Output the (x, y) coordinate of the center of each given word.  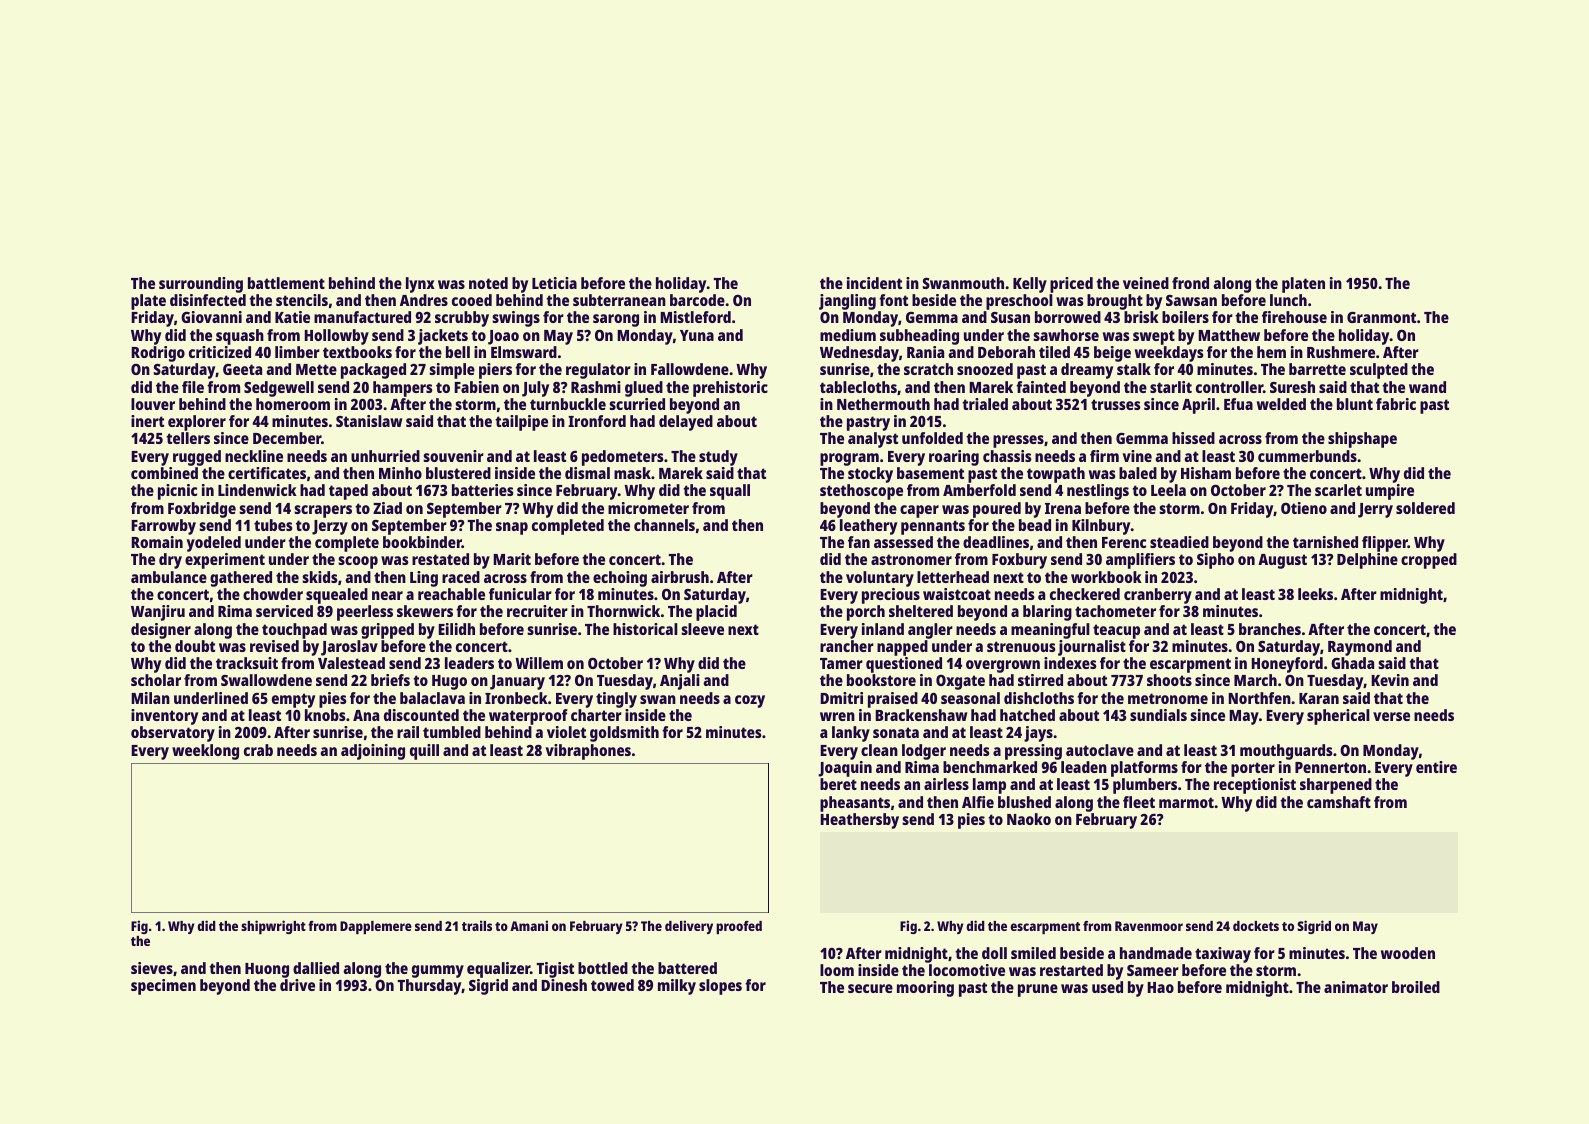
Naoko (1029, 819)
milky (677, 987)
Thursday (429, 987)
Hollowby (336, 337)
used (1107, 987)
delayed (686, 423)
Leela (1168, 490)
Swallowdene (266, 680)
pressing (1033, 752)
